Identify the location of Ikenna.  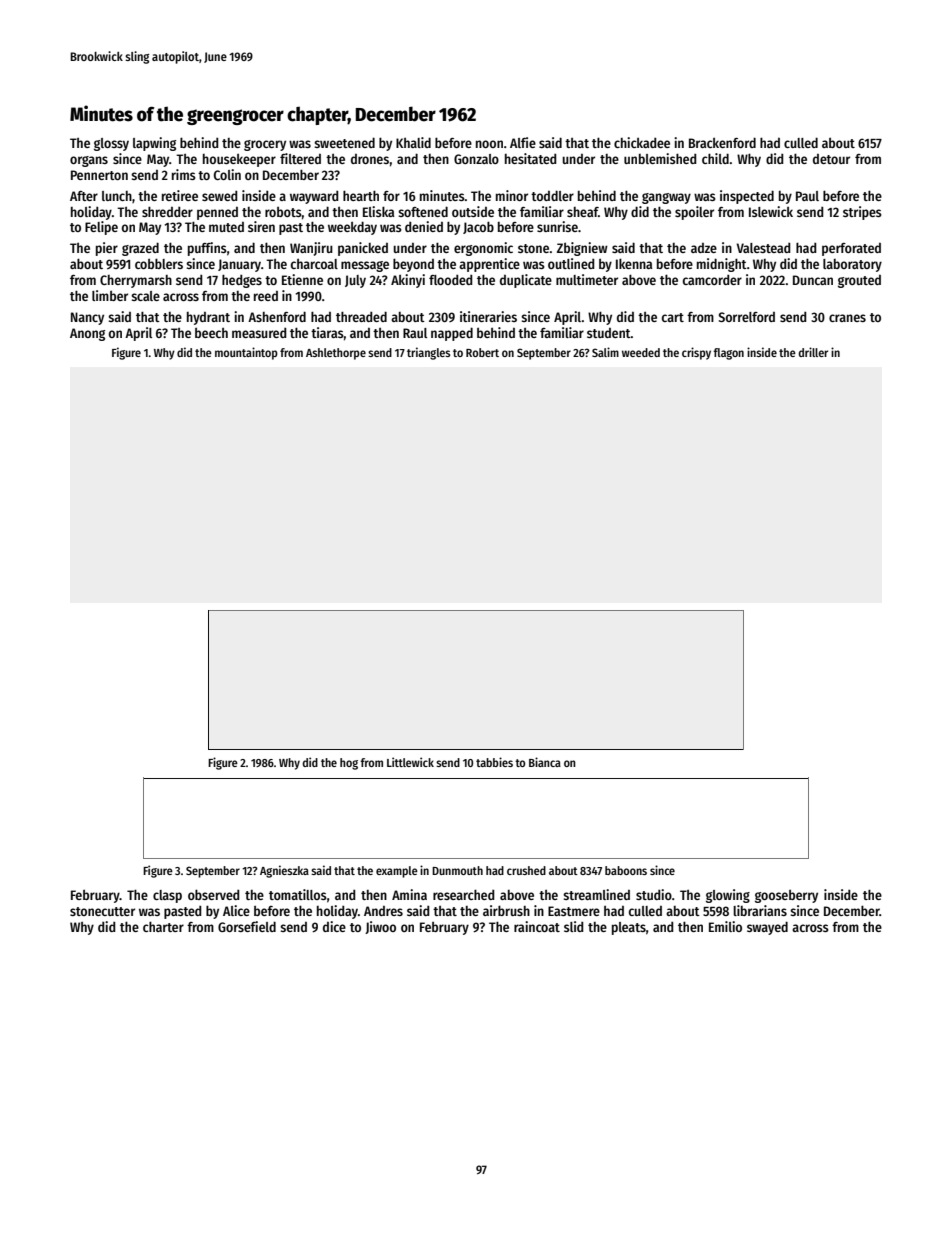
(634, 263).
